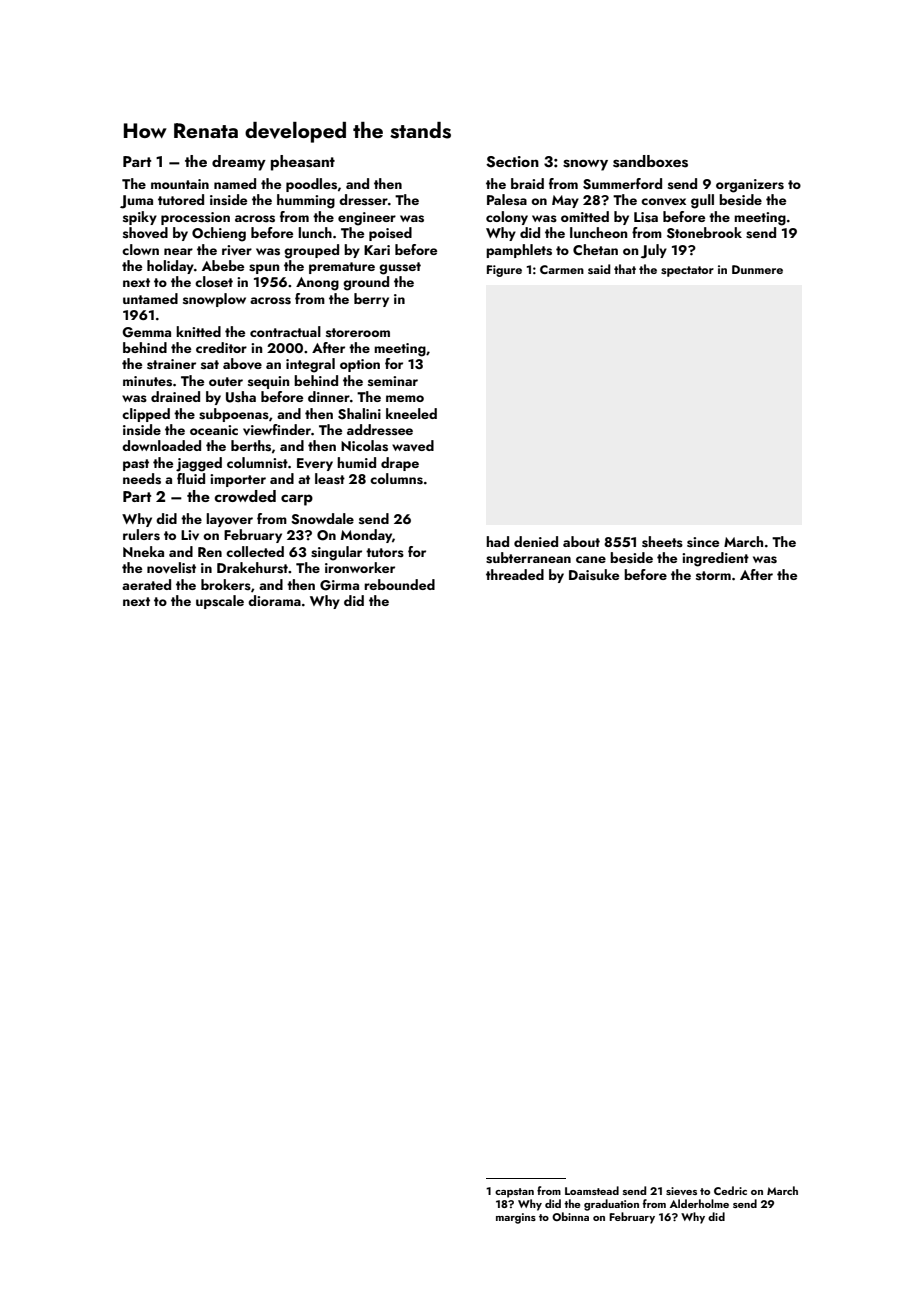  I want to click on that, so click(625, 269).
